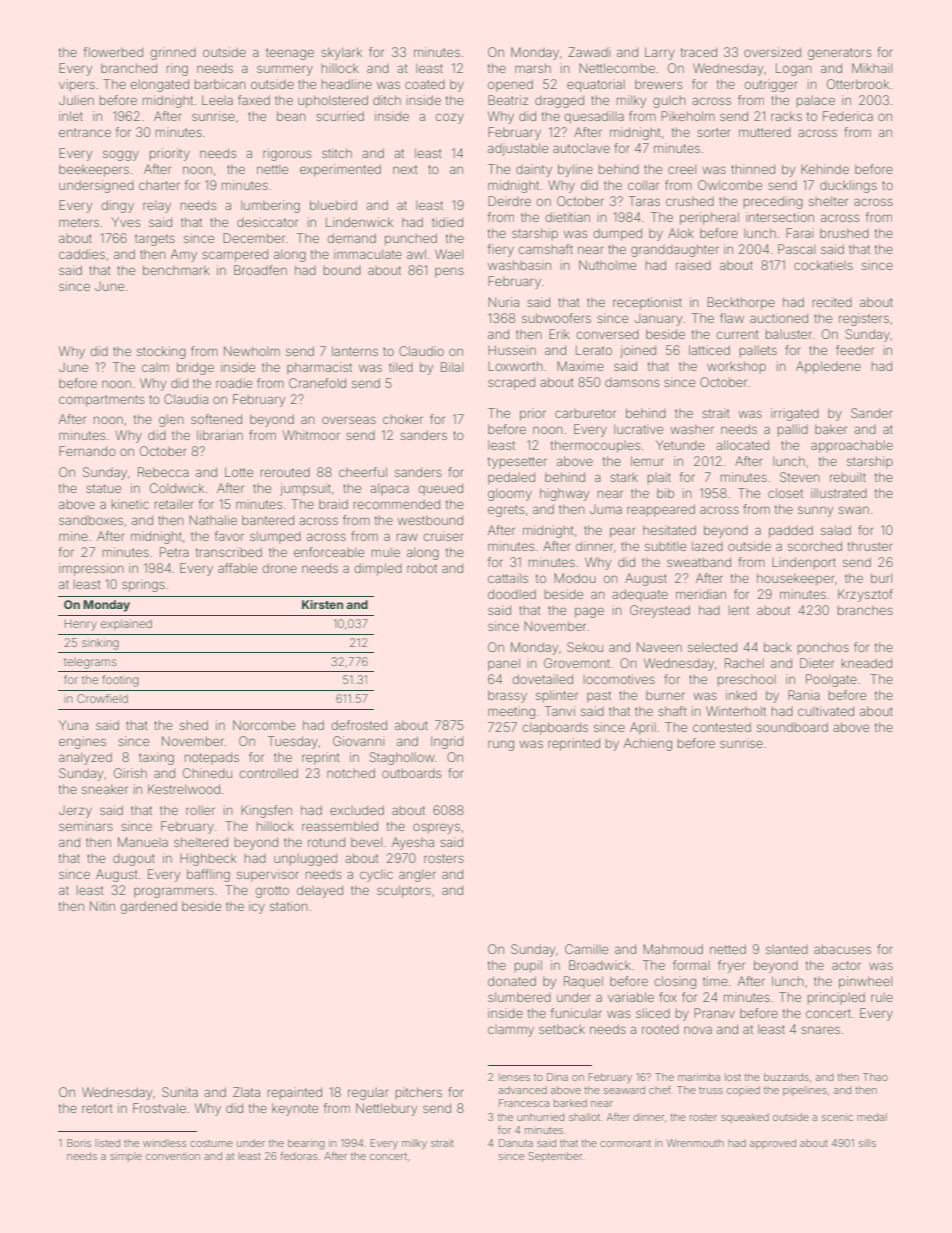 The width and height of the page is (952, 1233). I want to click on immaculate, so click(368, 254).
